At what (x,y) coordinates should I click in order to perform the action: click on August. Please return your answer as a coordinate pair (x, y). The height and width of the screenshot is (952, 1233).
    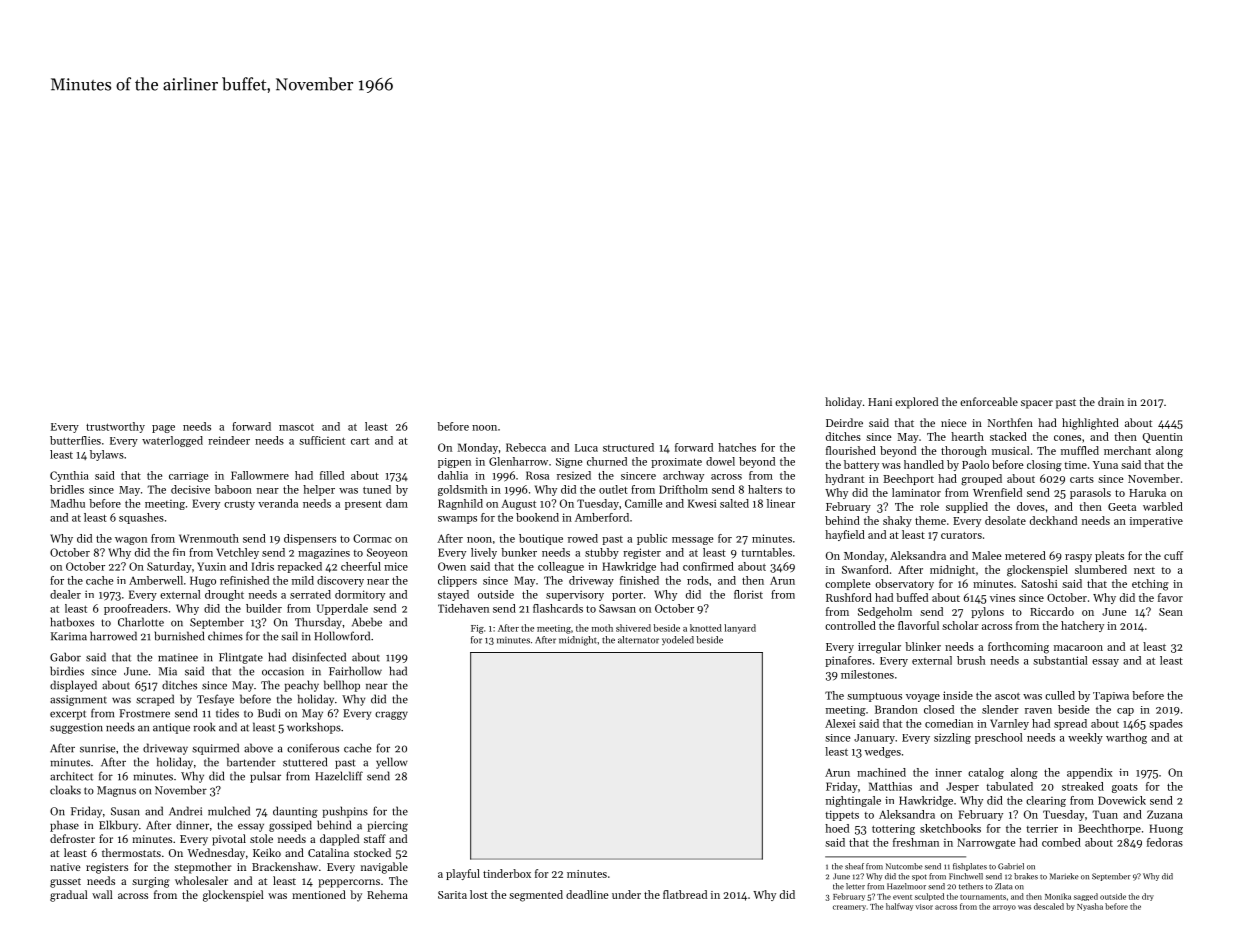
    Looking at the image, I should click on (518, 504).
